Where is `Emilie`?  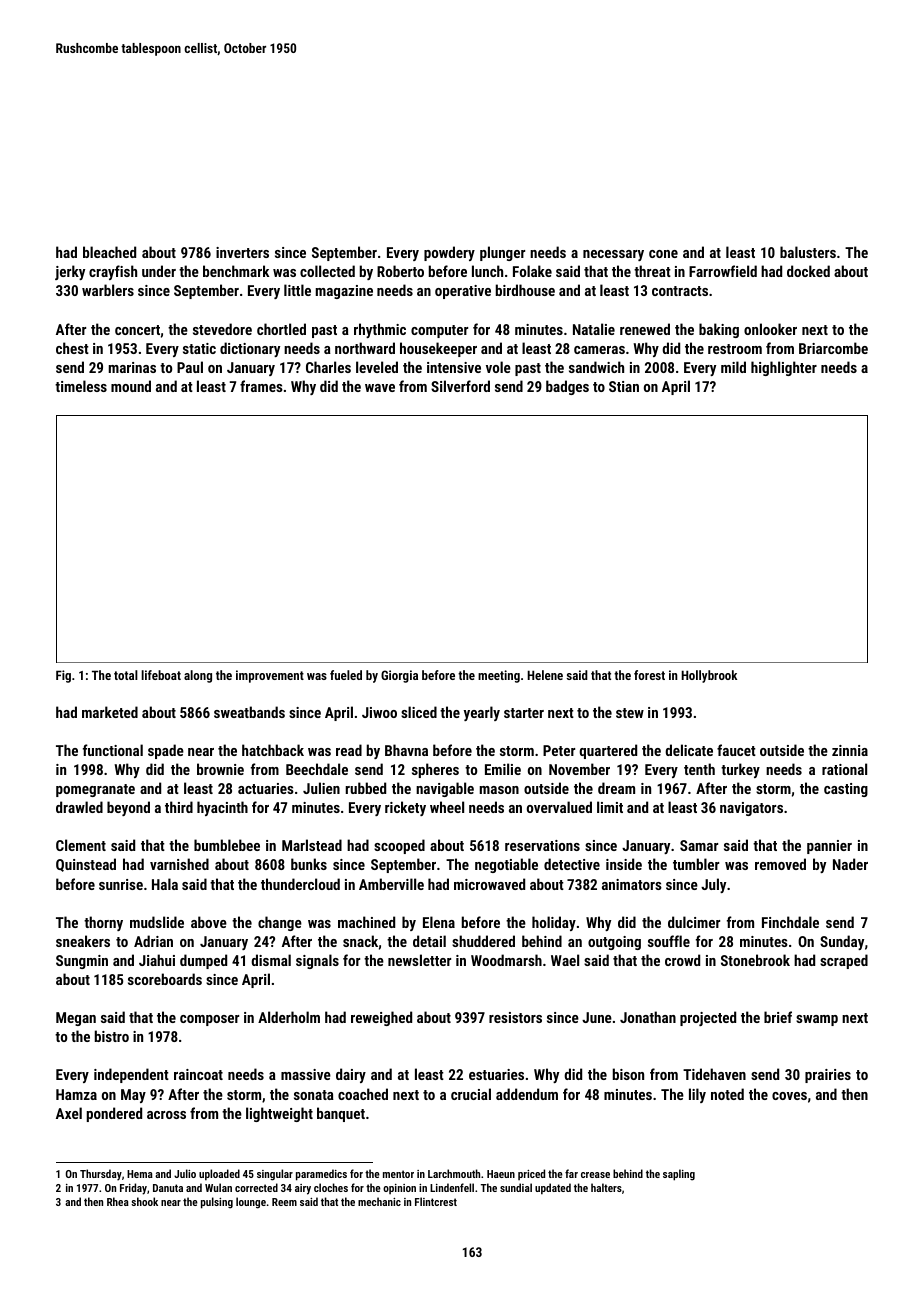 Emilie is located at coordinates (503, 769).
